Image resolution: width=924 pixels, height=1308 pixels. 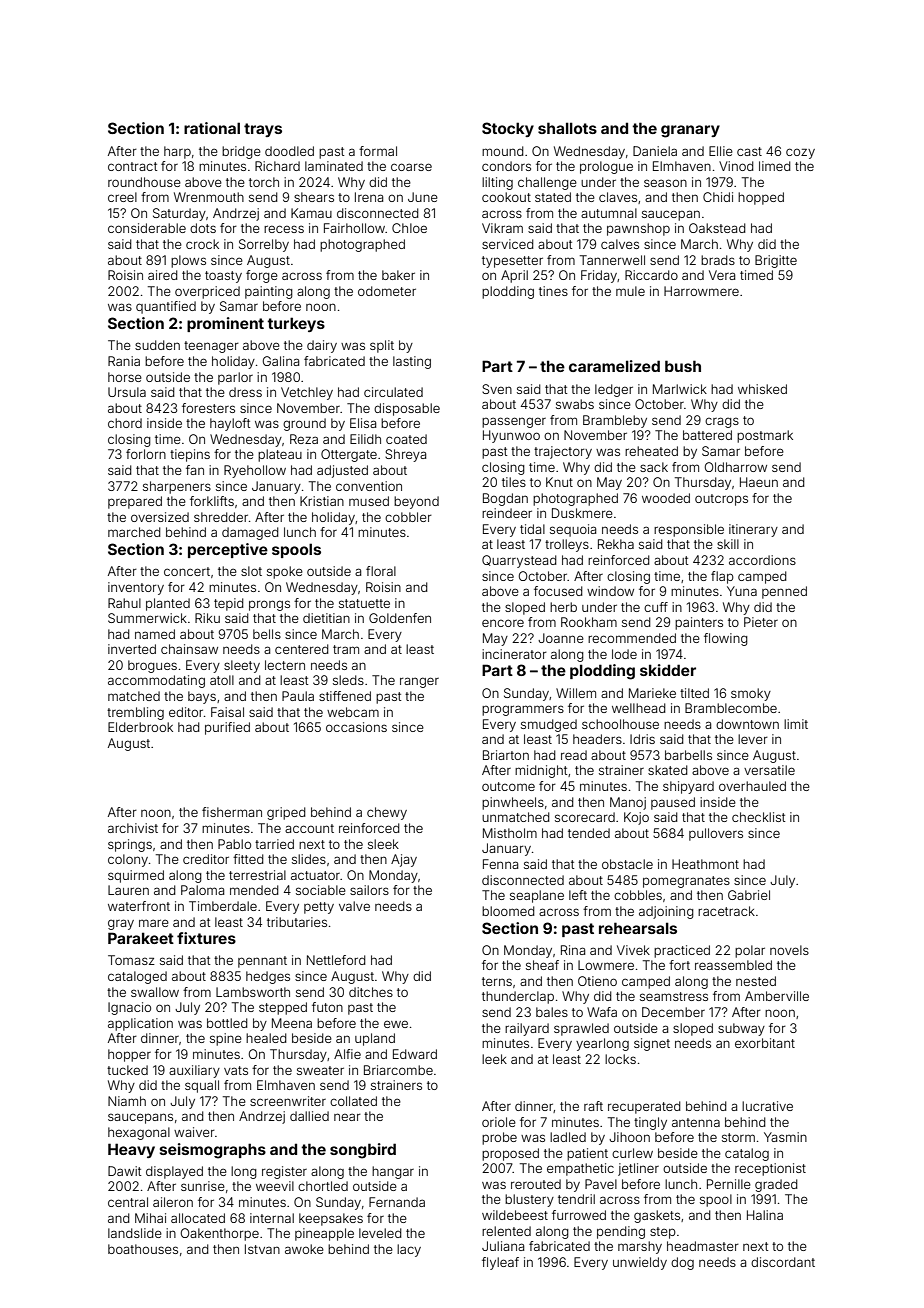 What do you see at coordinates (124, 603) in the page?
I see `Rahul` at bounding box center [124, 603].
